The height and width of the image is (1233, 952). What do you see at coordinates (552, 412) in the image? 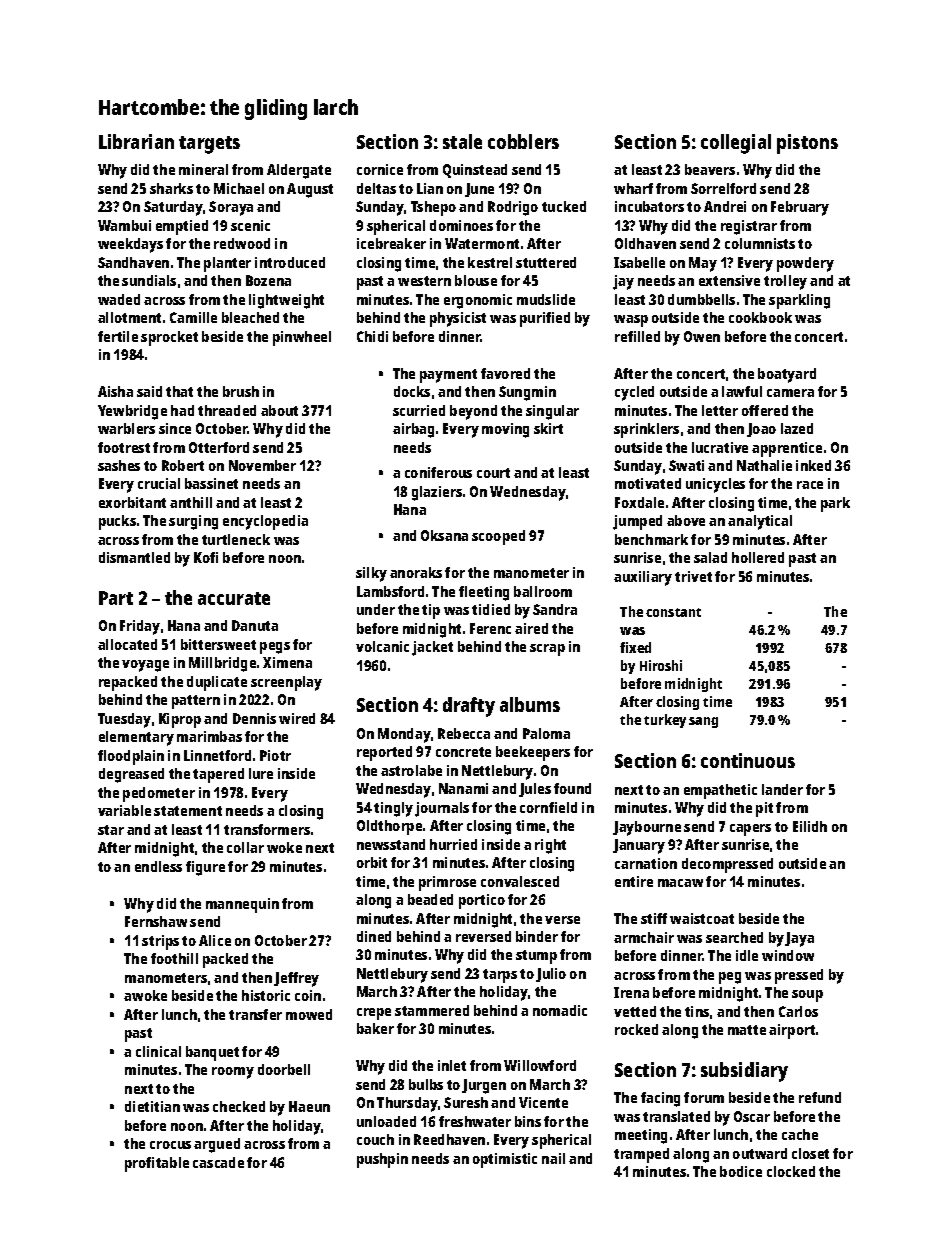
I see `singular` at bounding box center [552, 412].
